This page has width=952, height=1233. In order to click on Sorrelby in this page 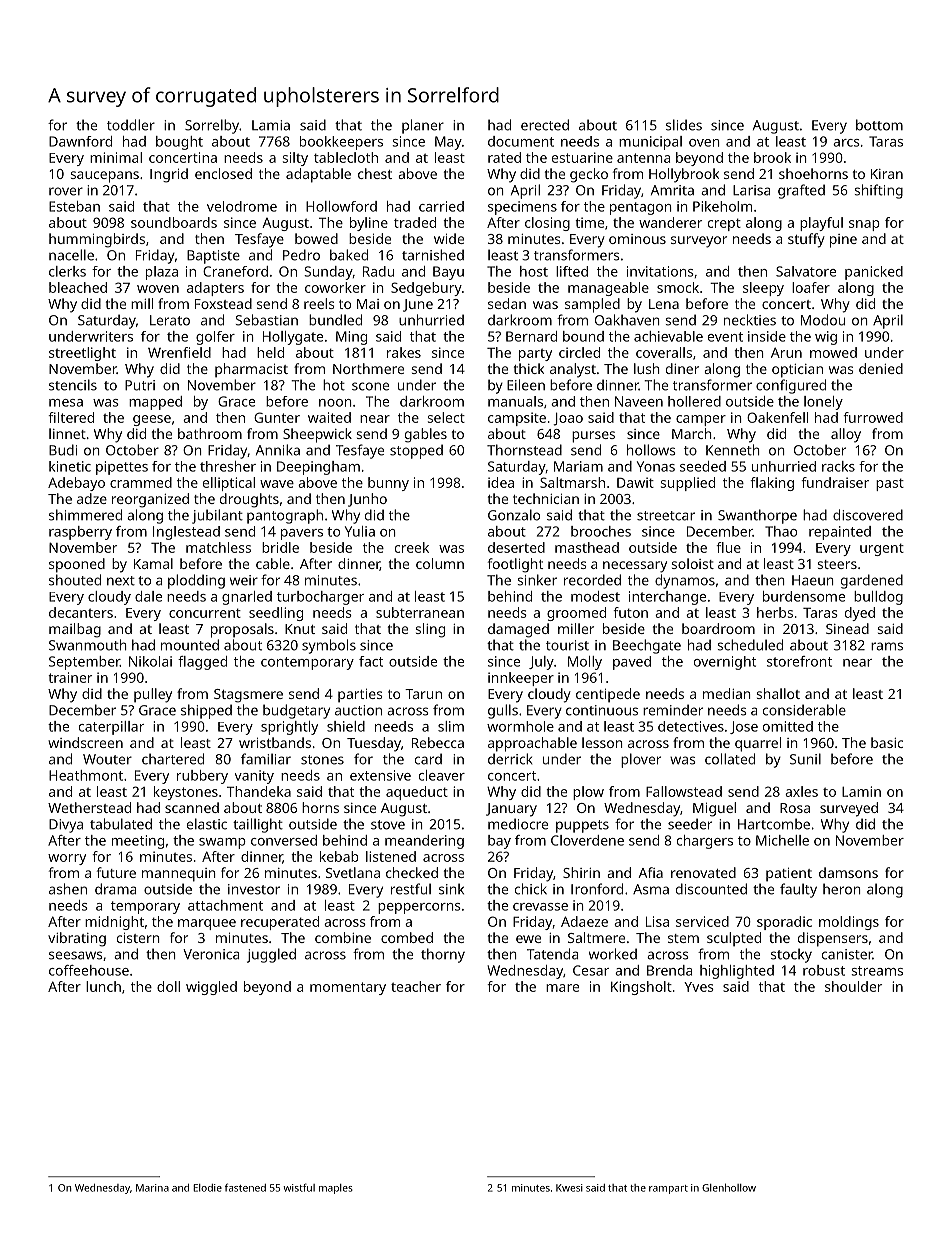, I will do `click(212, 126)`.
